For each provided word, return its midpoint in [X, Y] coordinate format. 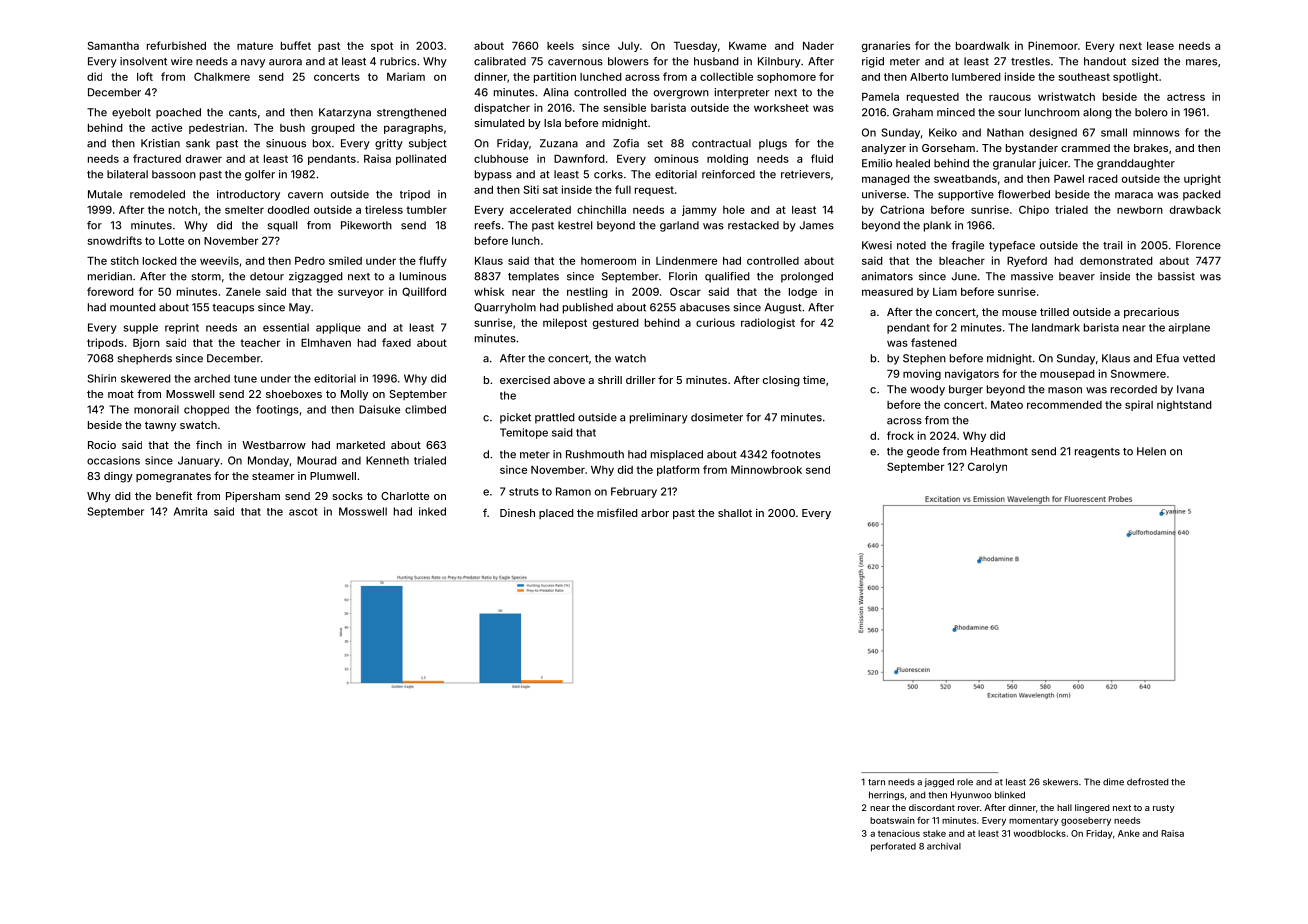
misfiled [617, 512]
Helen [1151, 451]
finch [209, 444]
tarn [876, 782]
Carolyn [987, 467]
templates [533, 277]
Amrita [190, 511]
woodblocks [1039, 833]
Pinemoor [1053, 45]
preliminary [659, 418]
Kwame [747, 46]
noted [911, 245]
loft [145, 76]
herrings [886, 795]
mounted [133, 307]
